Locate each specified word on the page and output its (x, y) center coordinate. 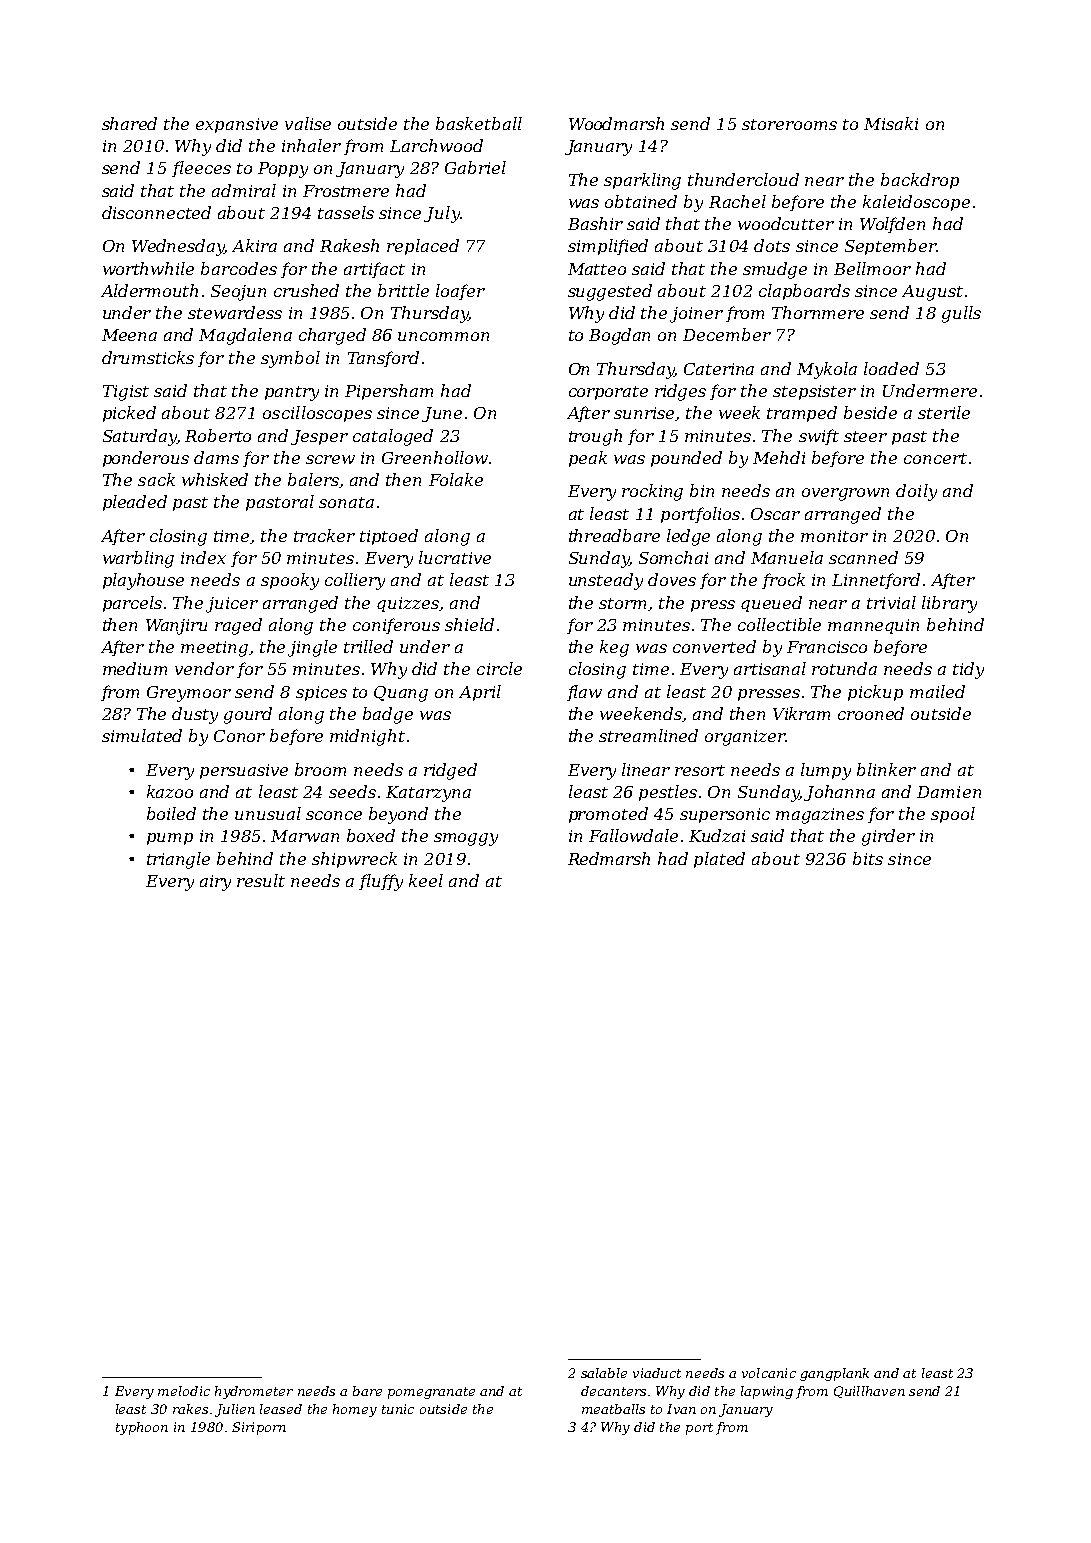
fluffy (381, 882)
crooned (871, 713)
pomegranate (431, 1393)
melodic (184, 1391)
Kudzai (717, 835)
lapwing (767, 1392)
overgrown (845, 494)
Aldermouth (149, 290)
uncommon (443, 336)
